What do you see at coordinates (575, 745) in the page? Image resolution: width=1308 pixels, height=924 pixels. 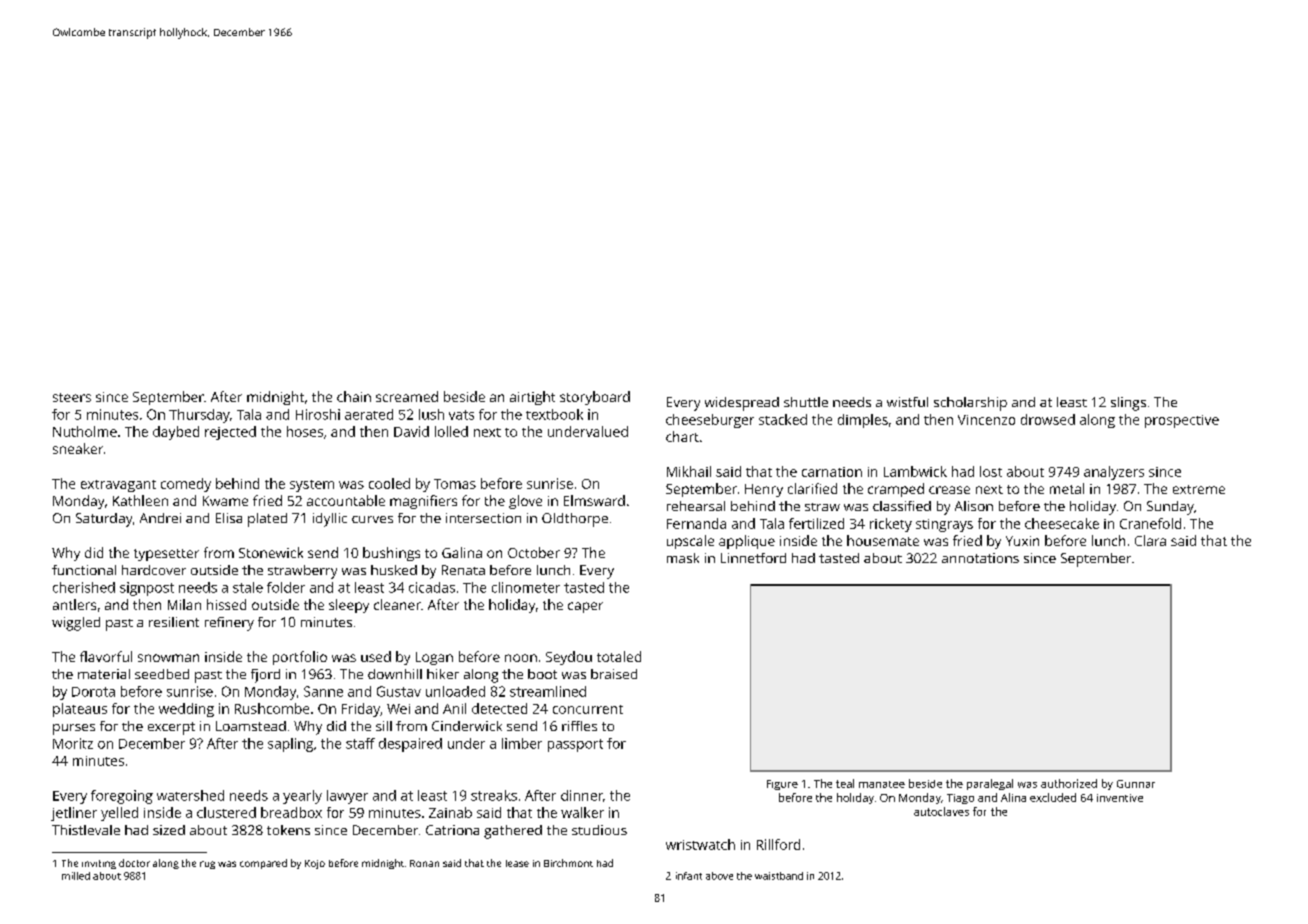 I see `passport` at bounding box center [575, 745].
